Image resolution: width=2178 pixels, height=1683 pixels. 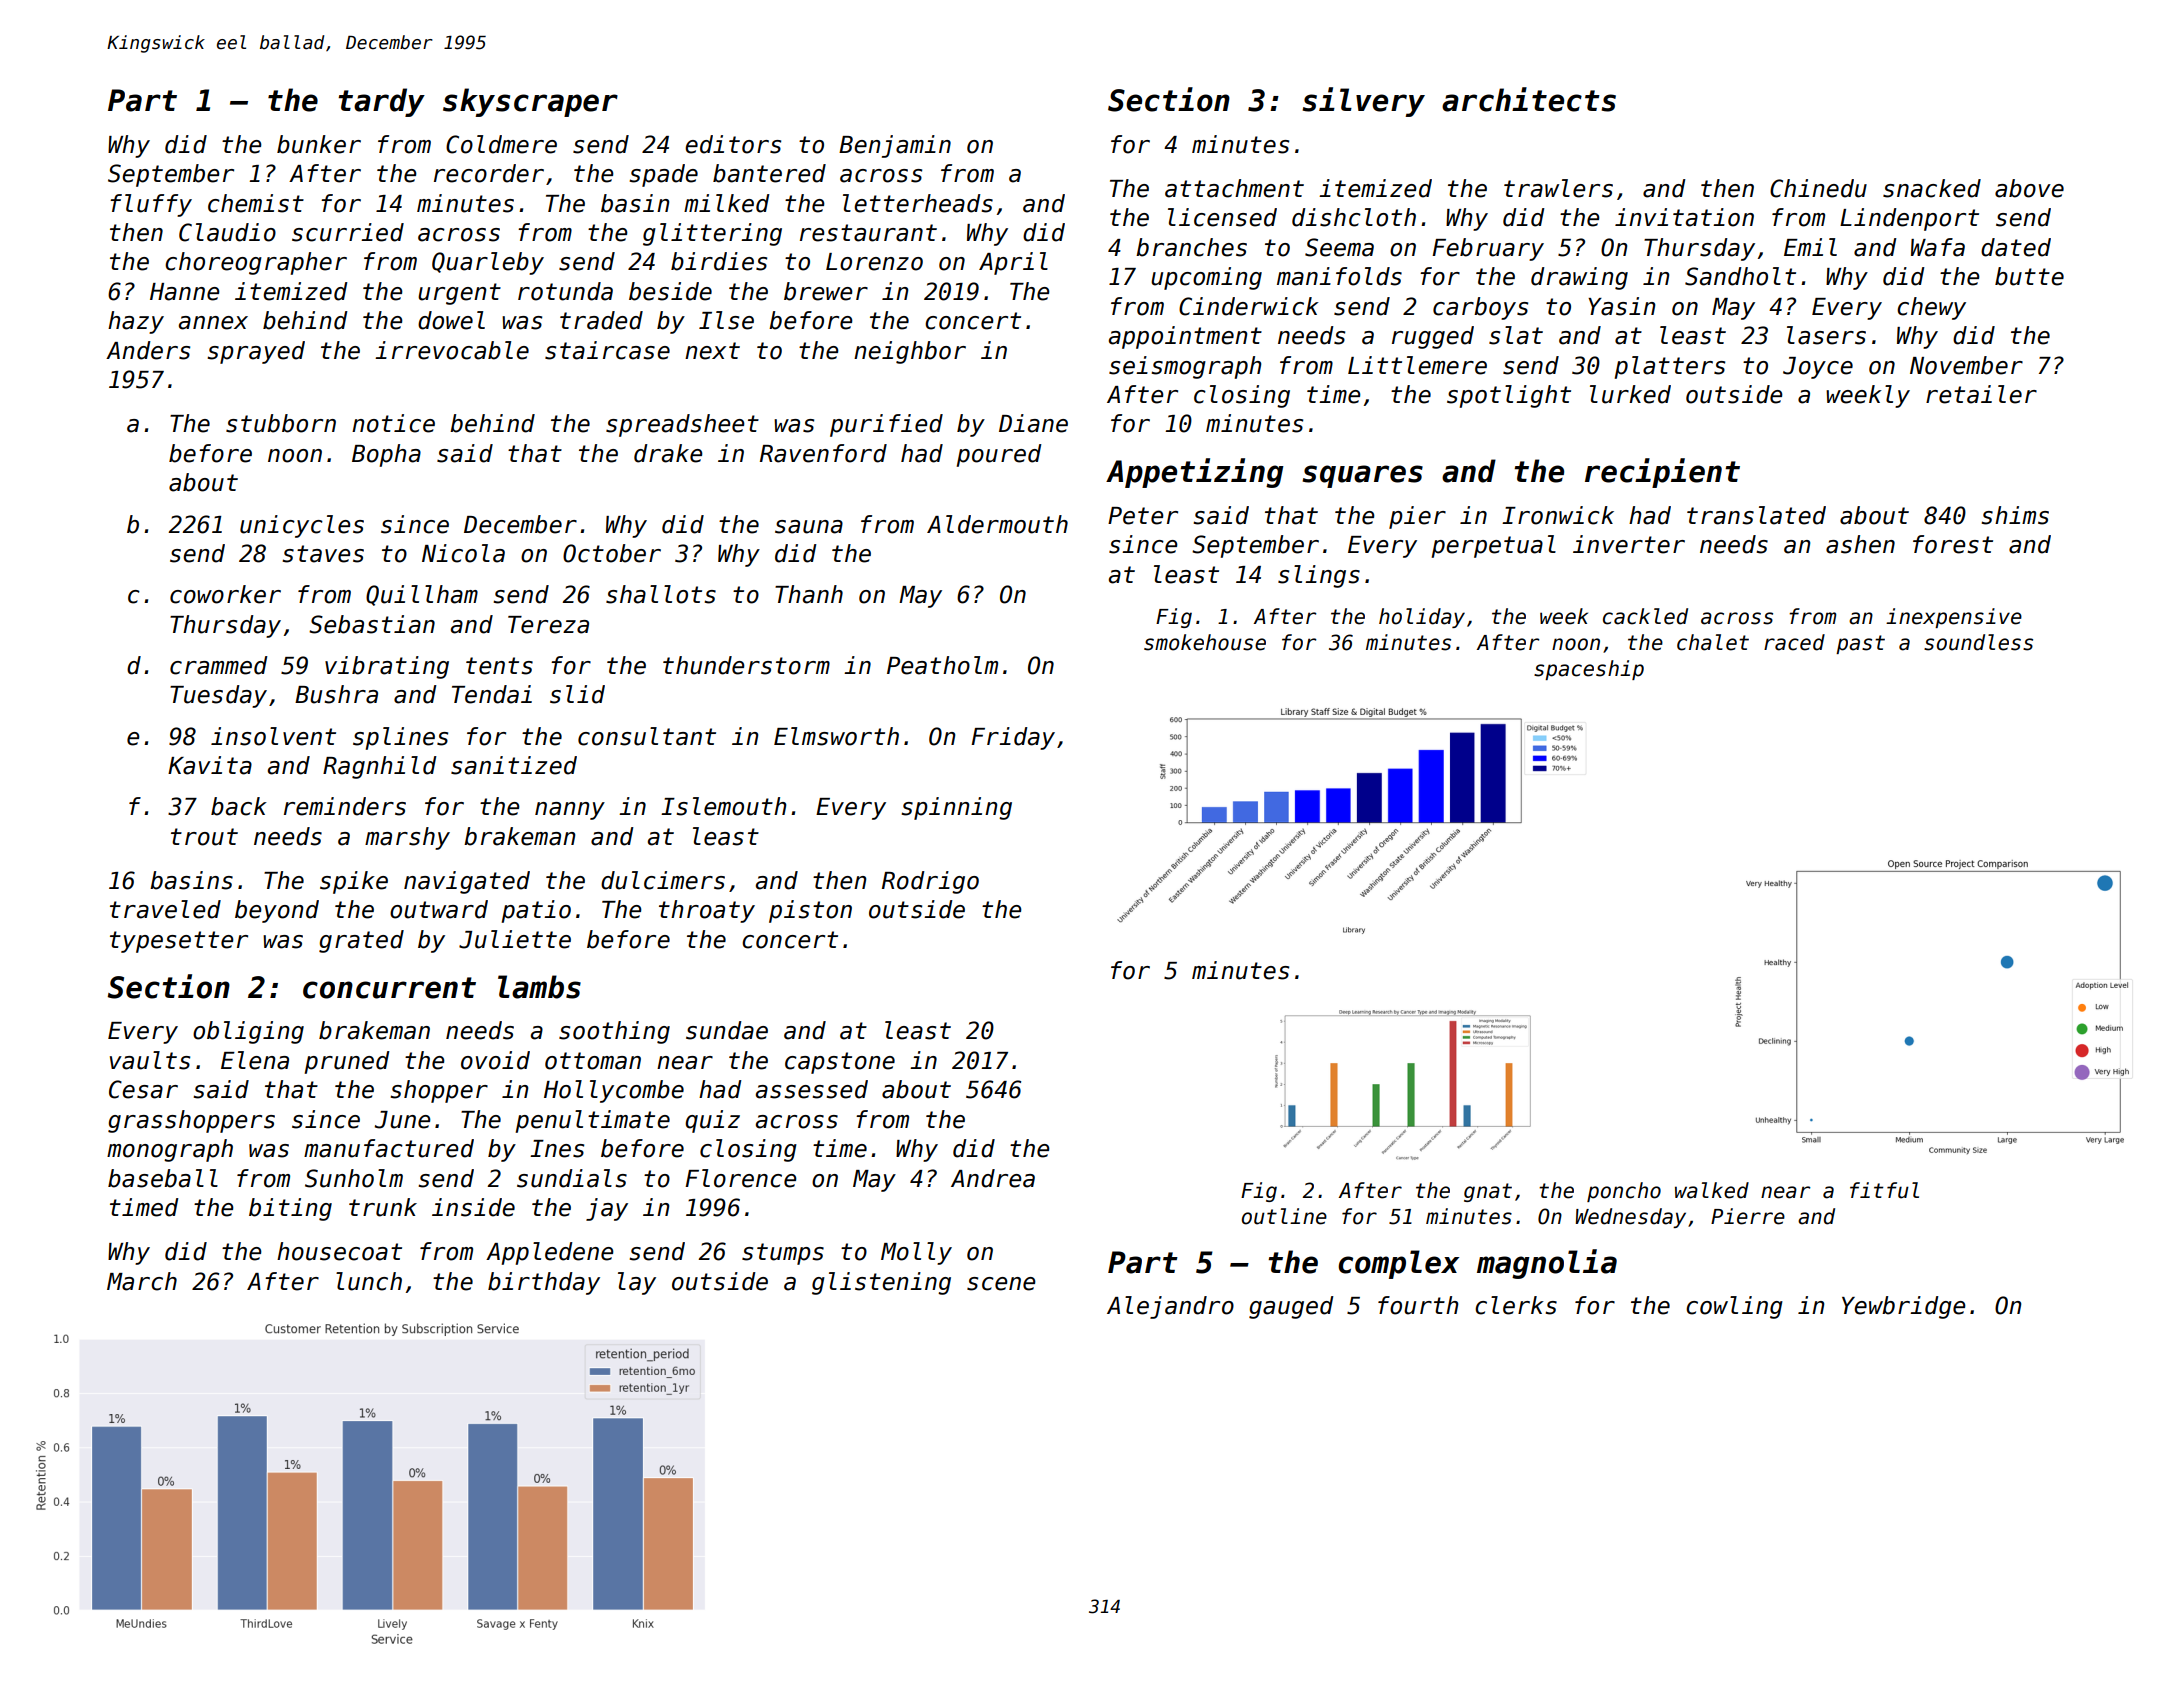 What do you see at coordinates (1529, 99) in the screenshot?
I see `architects` at bounding box center [1529, 99].
